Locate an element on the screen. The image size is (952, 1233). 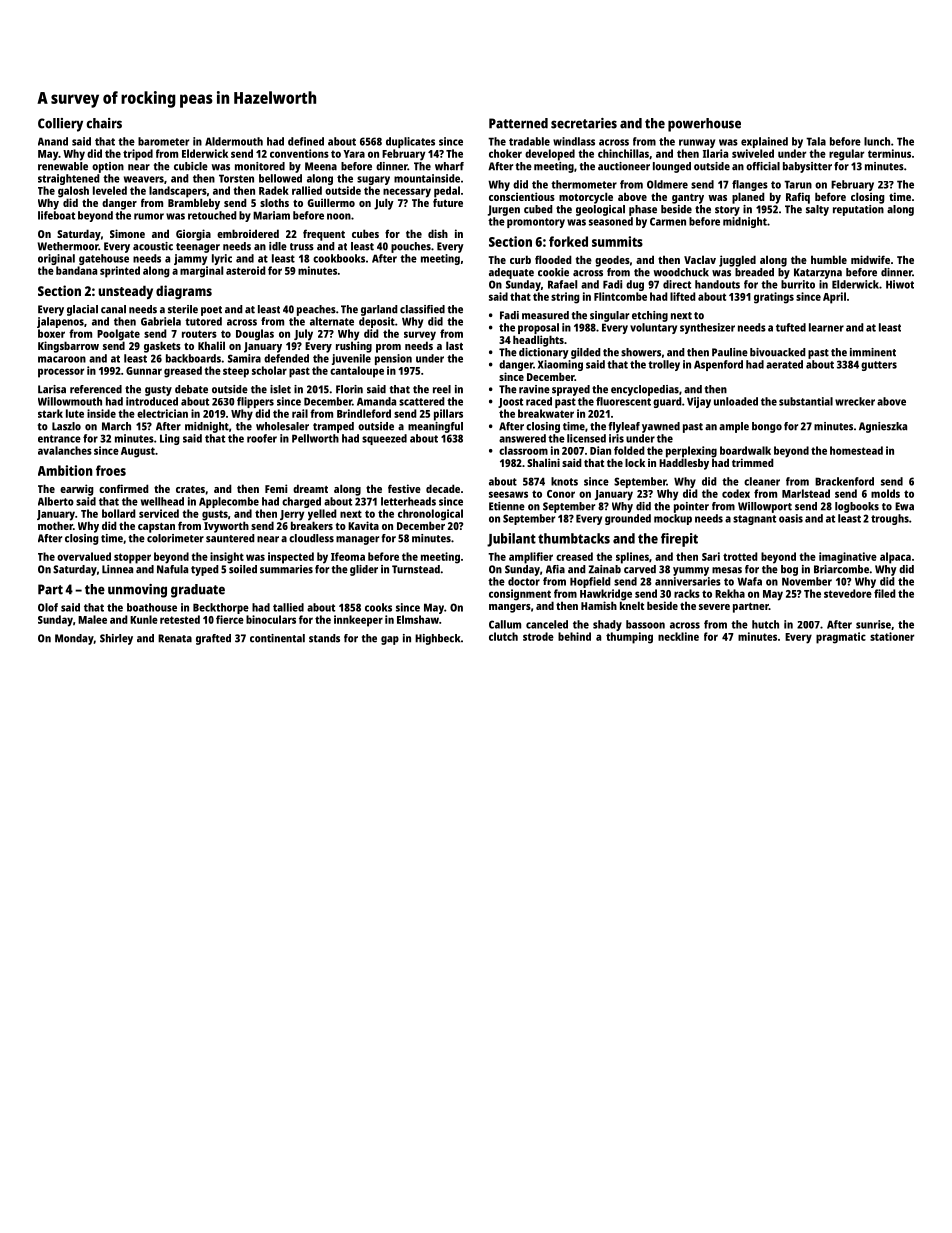
cookbooks is located at coordinates (339, 258).
